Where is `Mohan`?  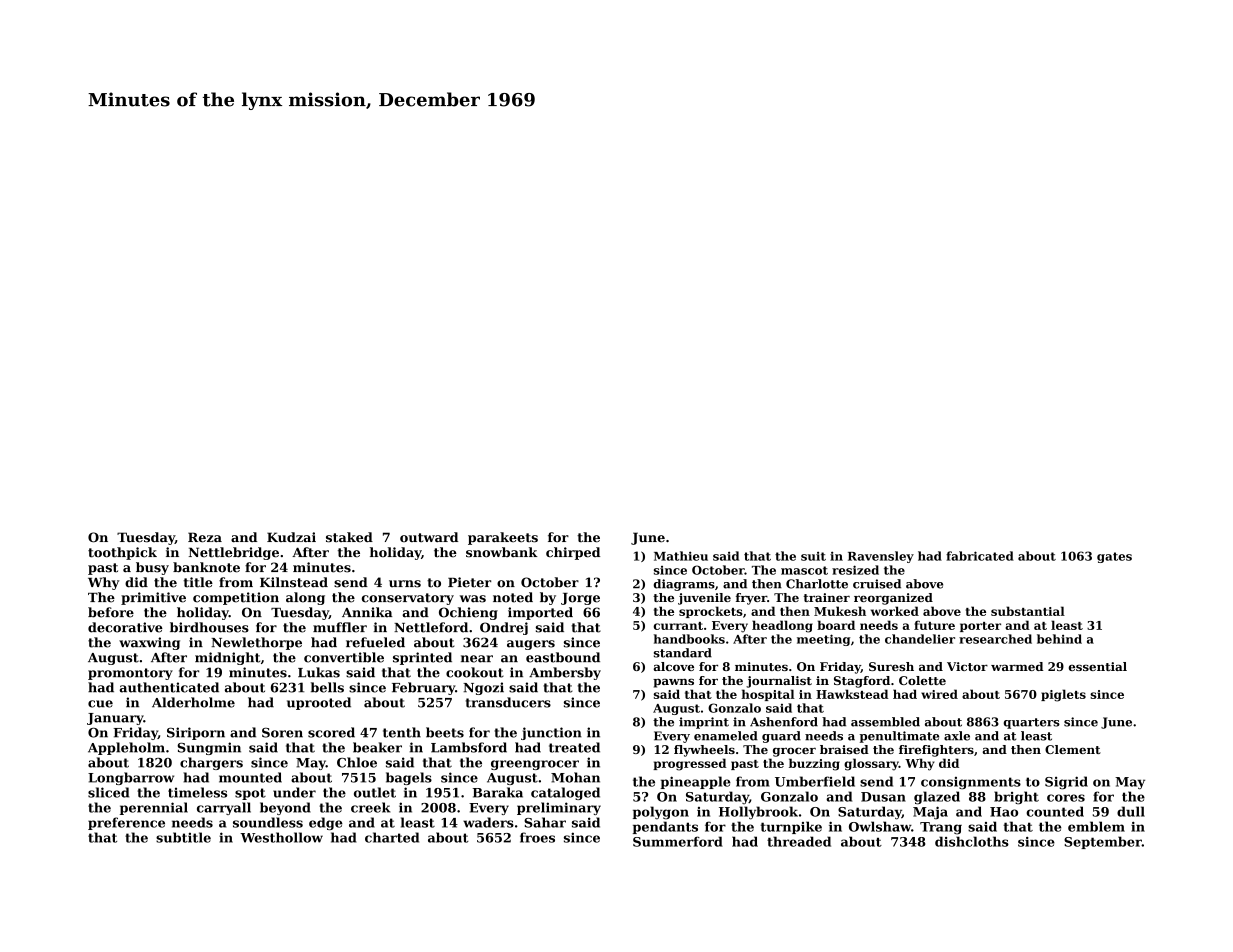 Mohan is located at coordinates (575, 777).
